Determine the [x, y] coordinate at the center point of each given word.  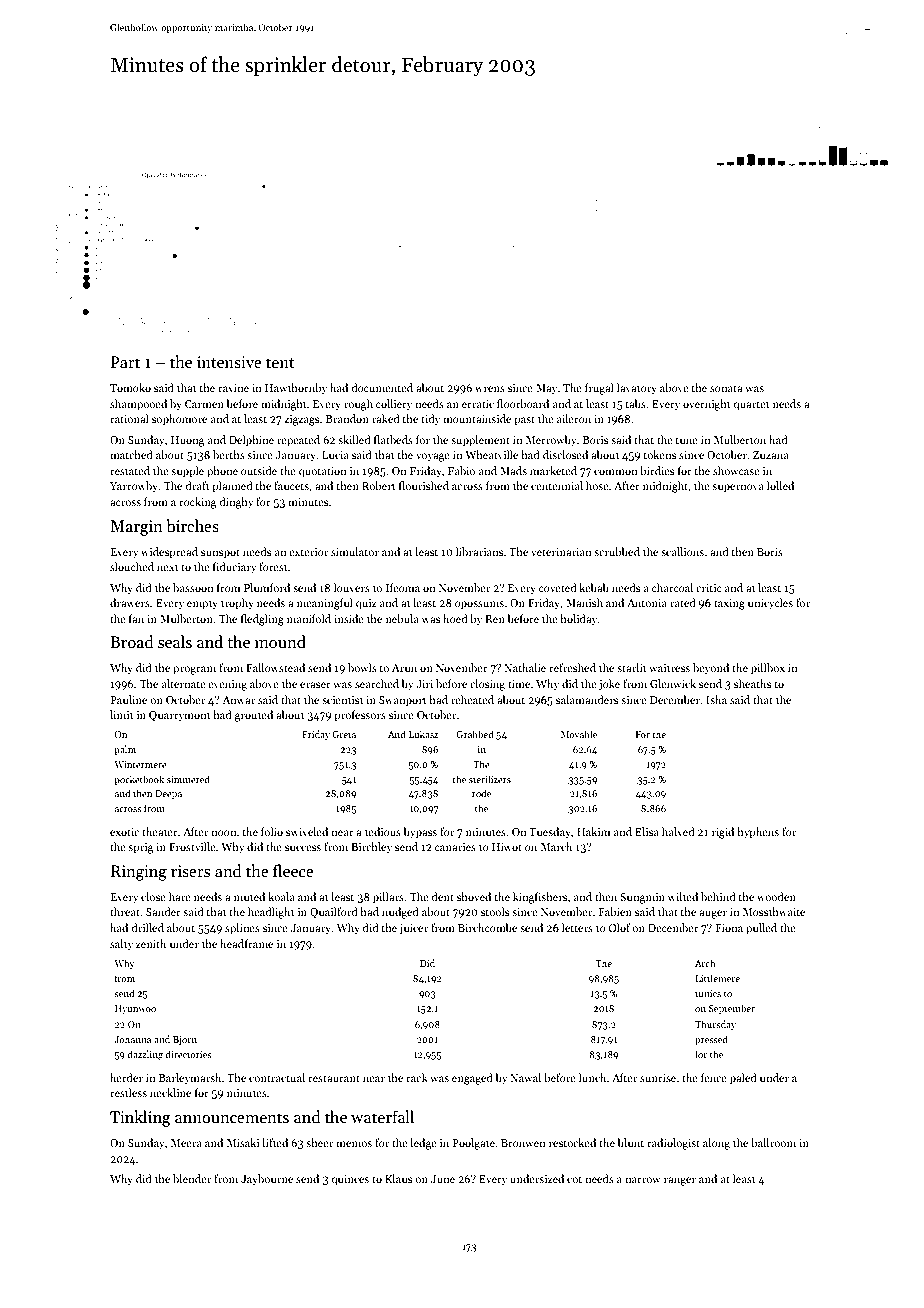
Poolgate [473, 1144]
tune [686, 440]
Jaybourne [267, 1180]
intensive [229, 362]
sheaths [752, 683]
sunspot [220, 554]
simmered [188, 779]
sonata [726, 388]
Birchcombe [487, 927]
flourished [424, 485]
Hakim [593, 831]
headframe [246, 943]
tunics [708, 993]
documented [382, 387]
